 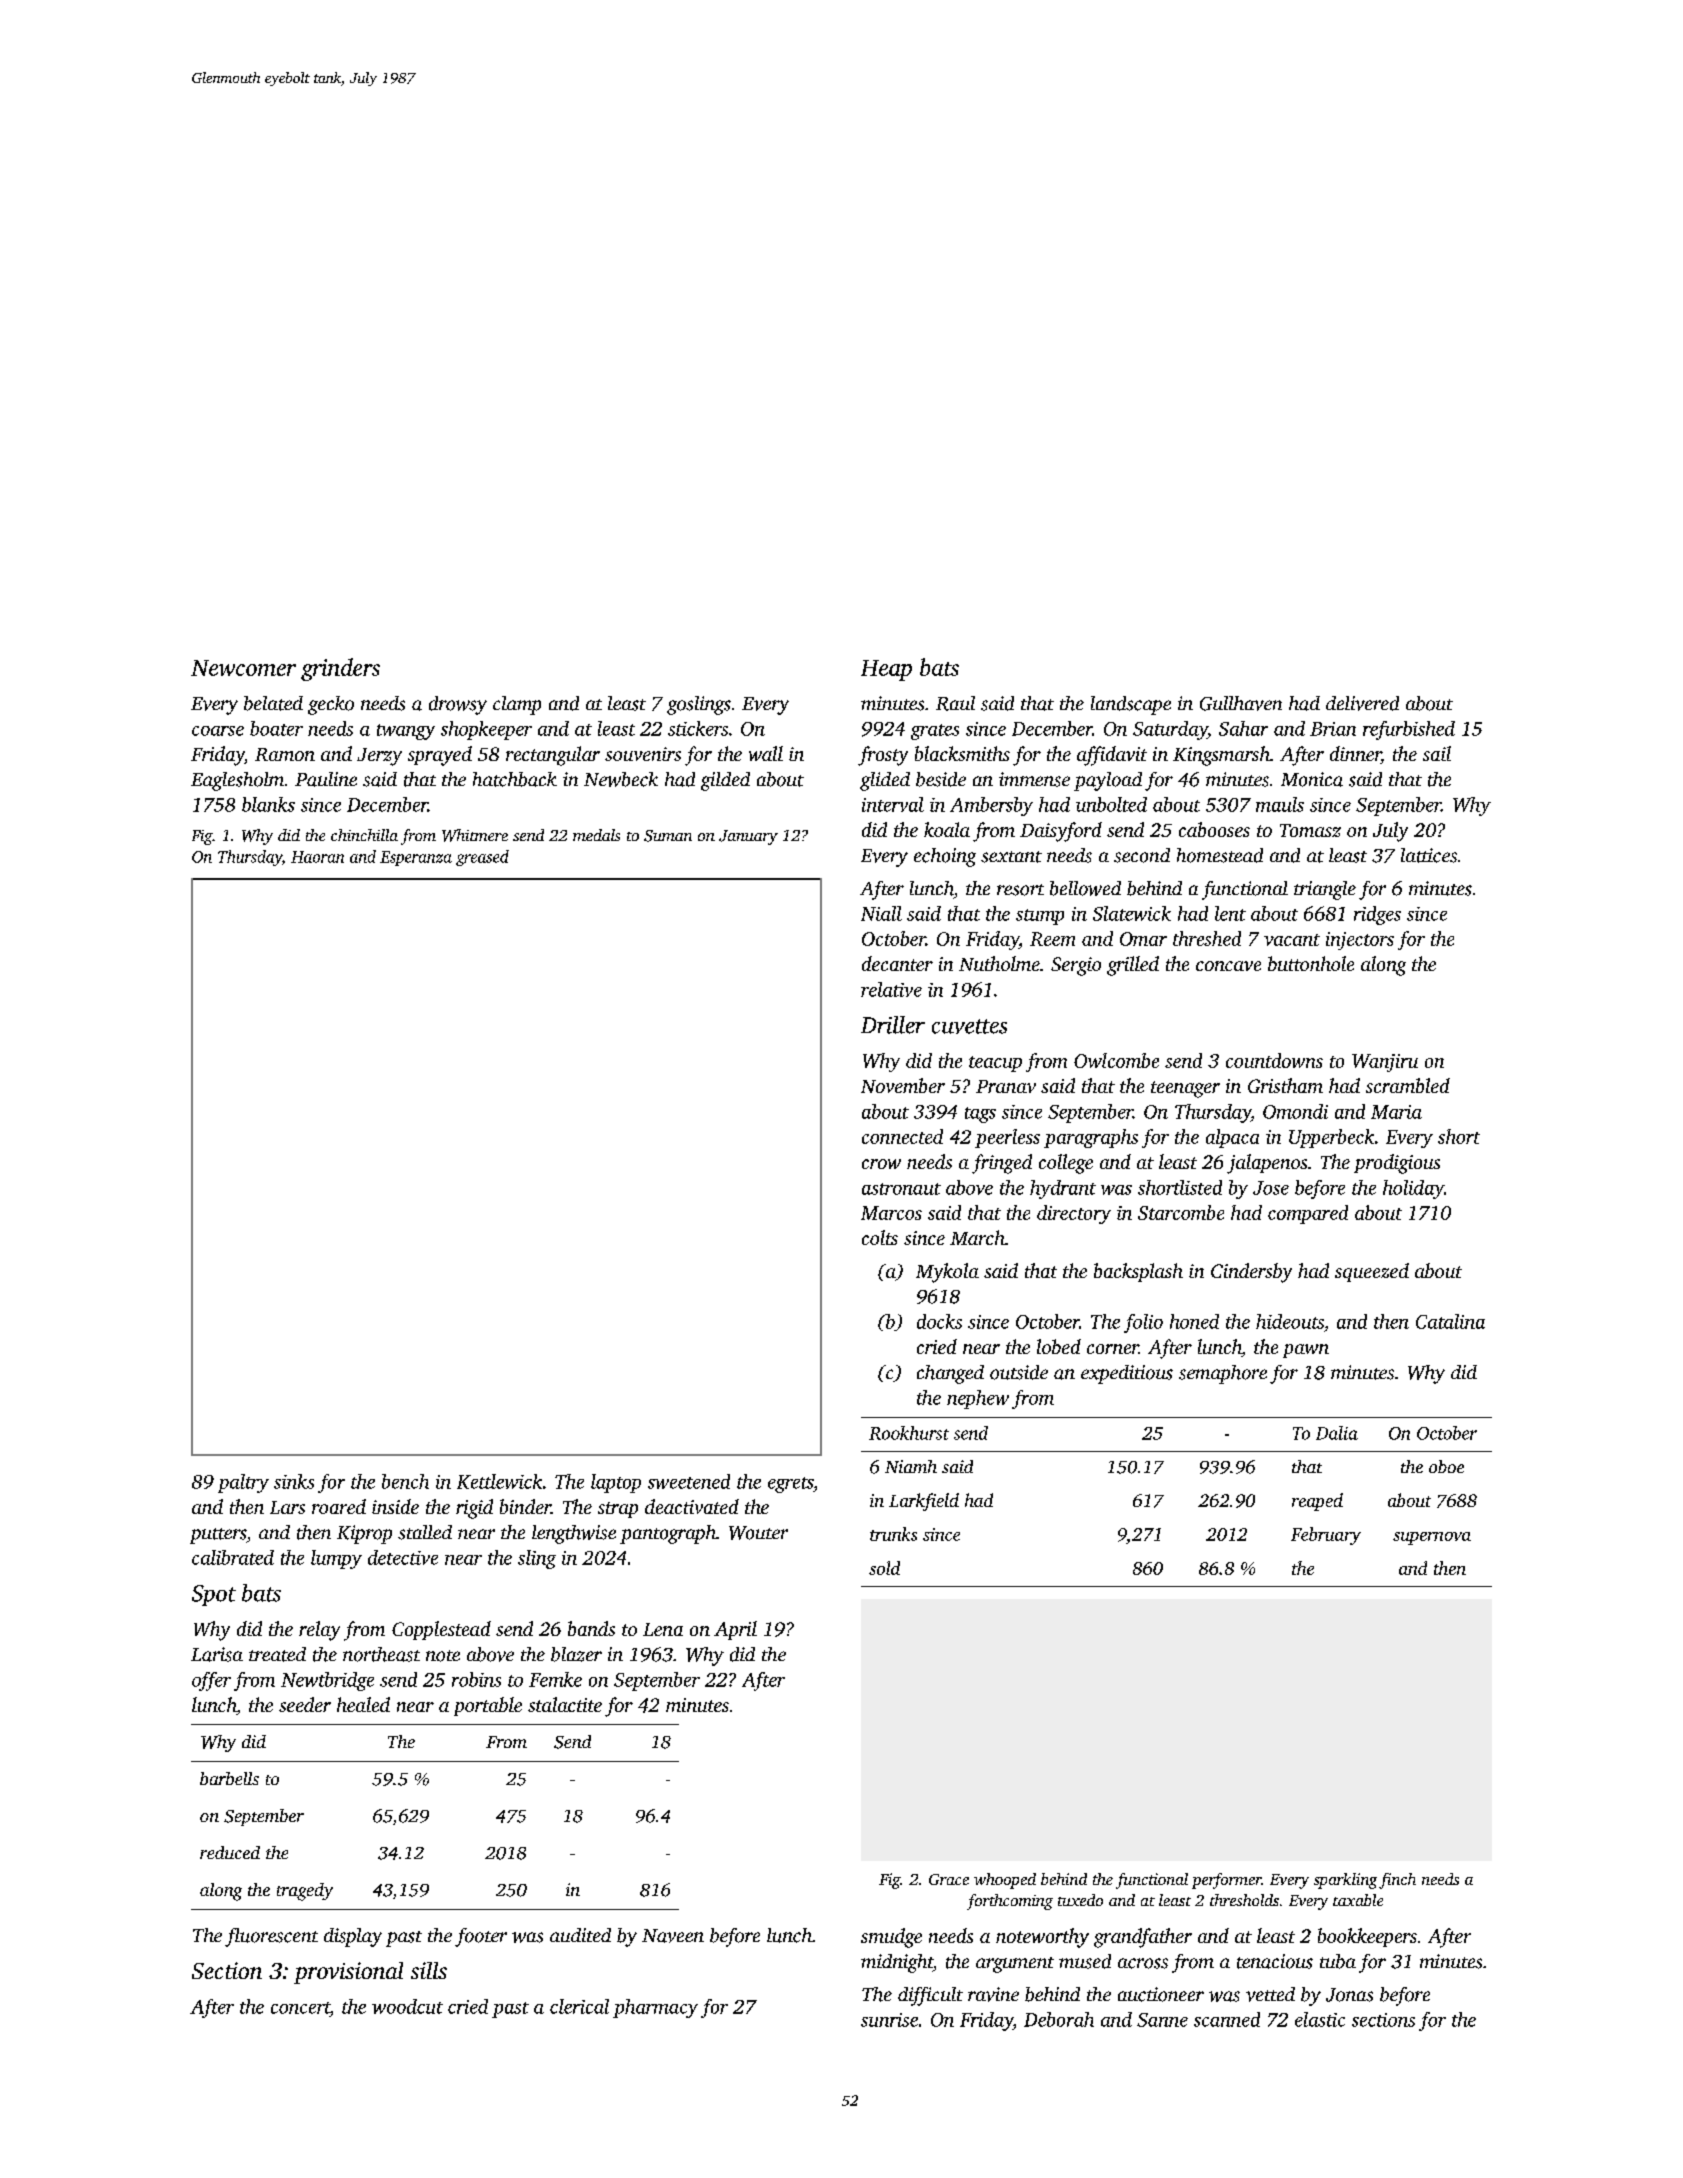 What do you see at coordinates (950, 1374) in the screenshot?
I see `changed` at bounding box center [950, 1374].
